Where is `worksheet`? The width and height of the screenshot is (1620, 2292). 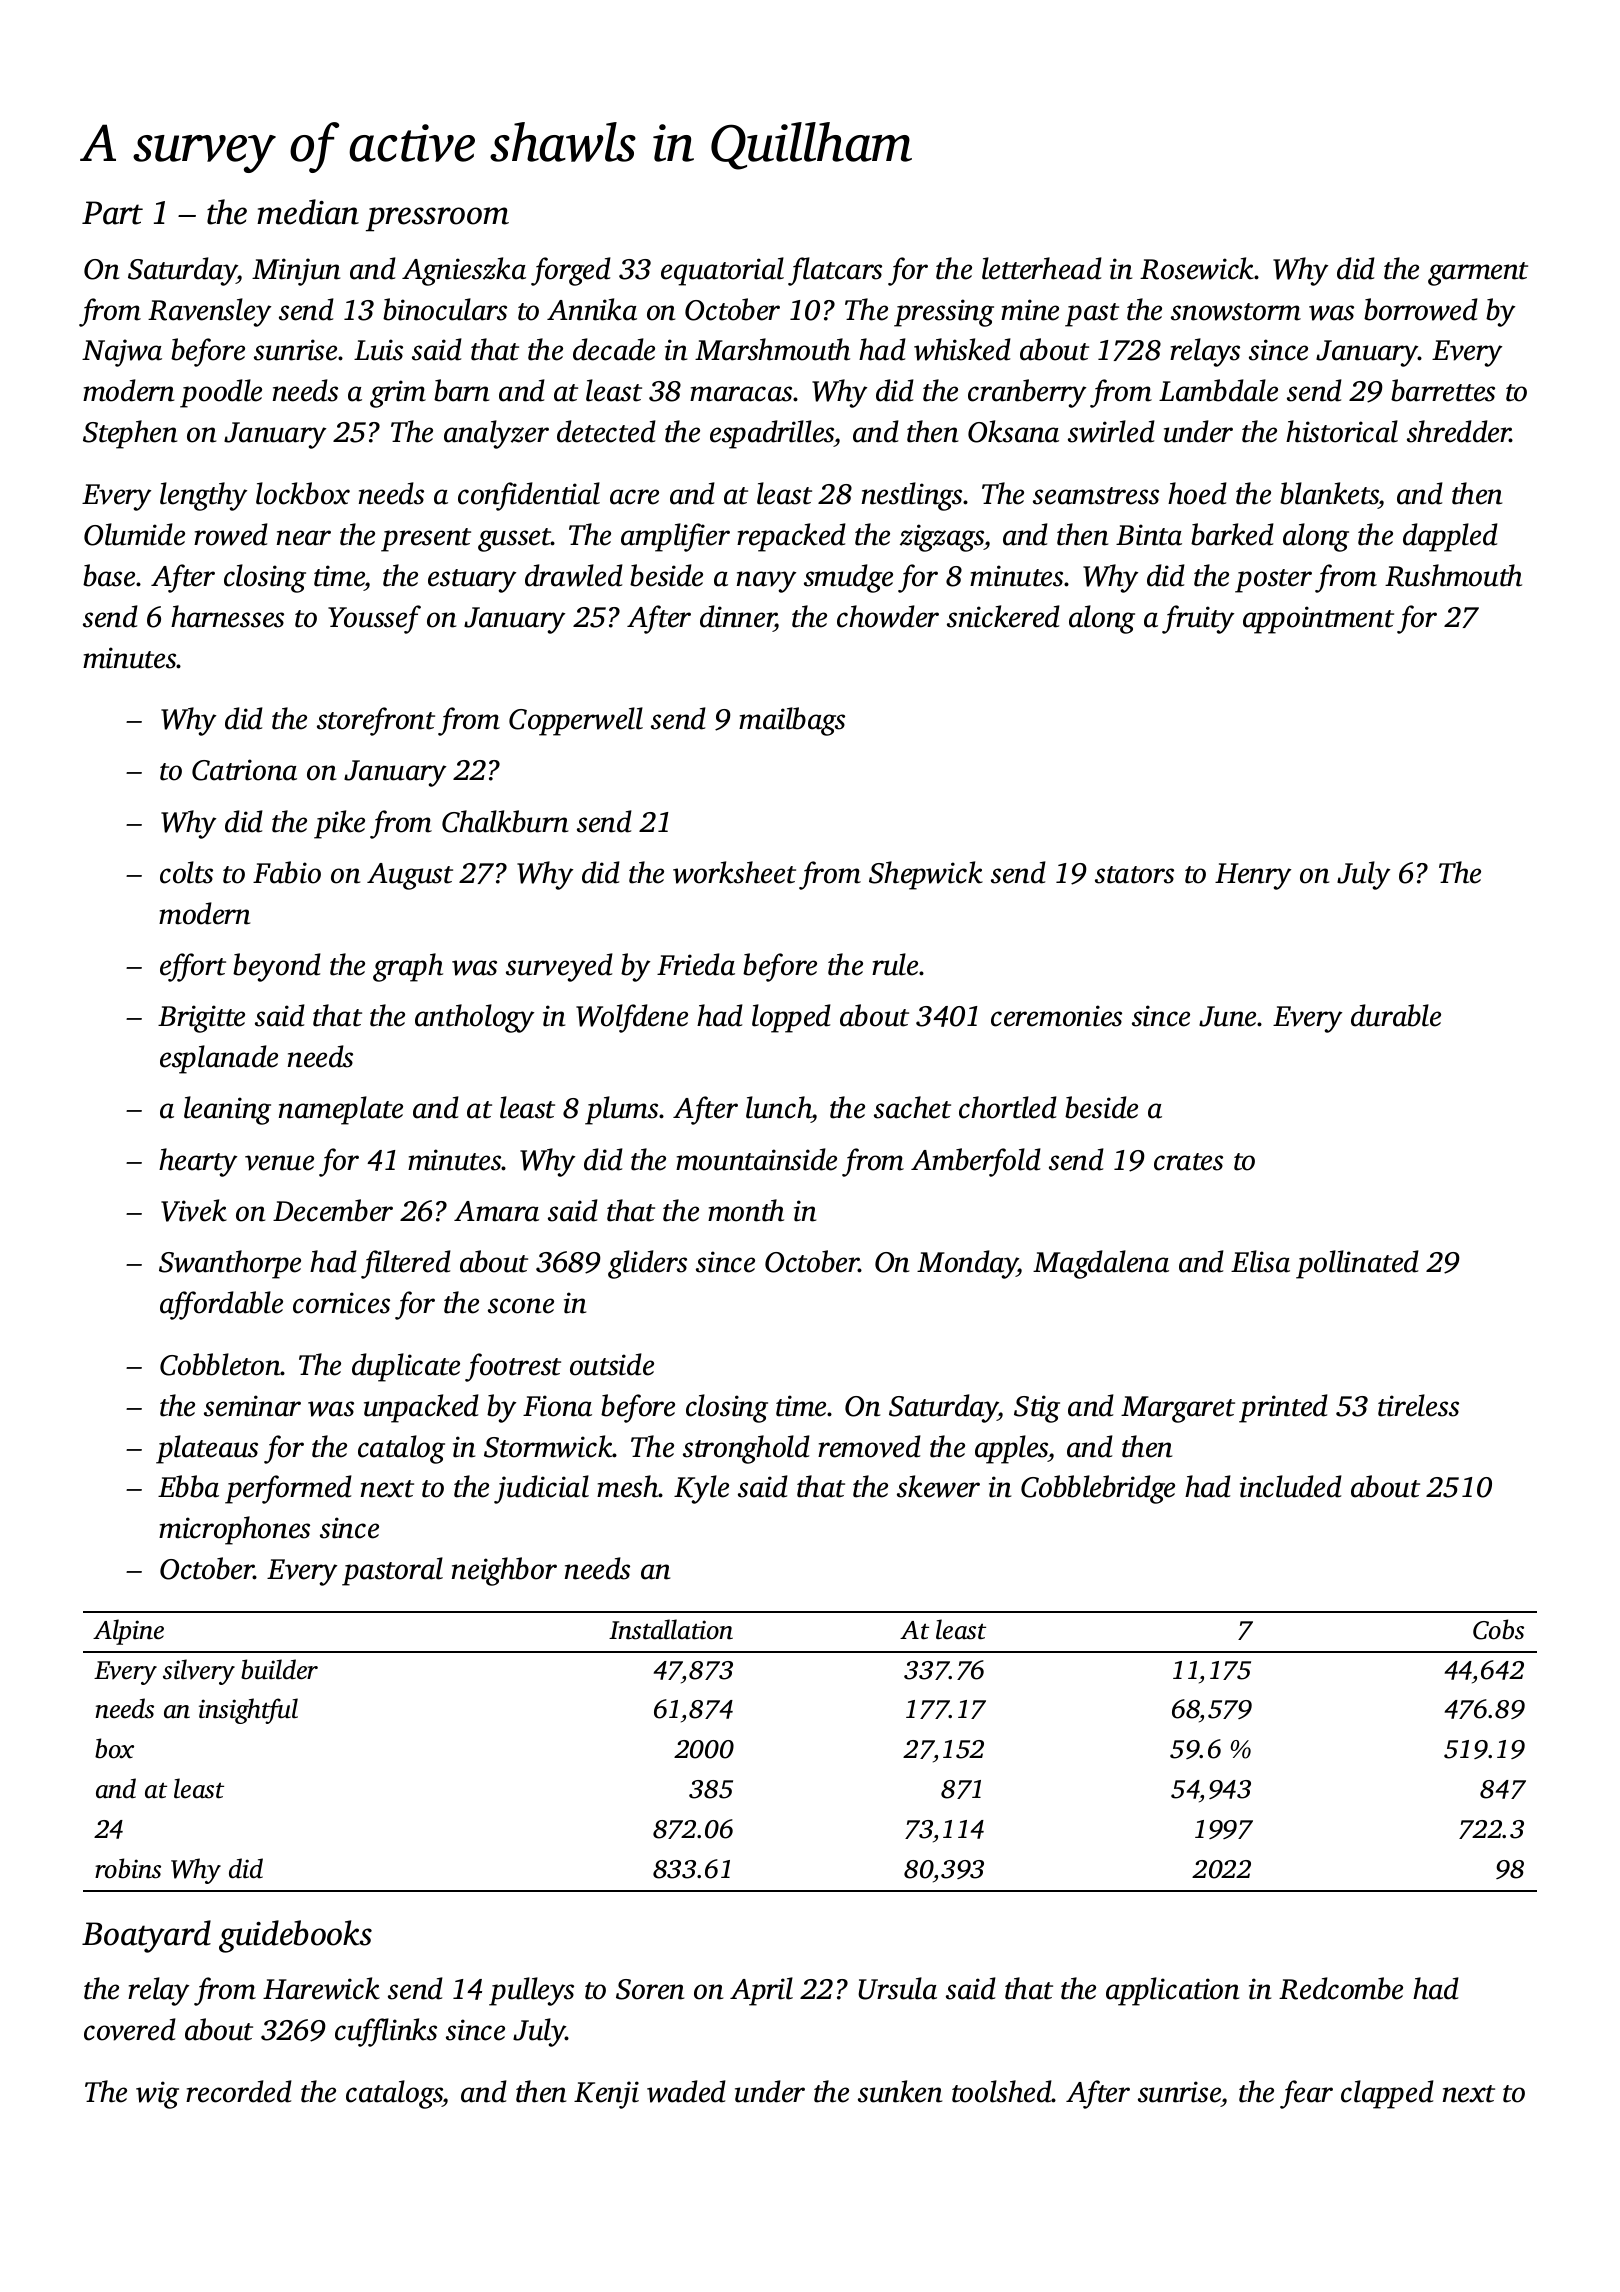 worksheet is located at coordinates (734, 872).
